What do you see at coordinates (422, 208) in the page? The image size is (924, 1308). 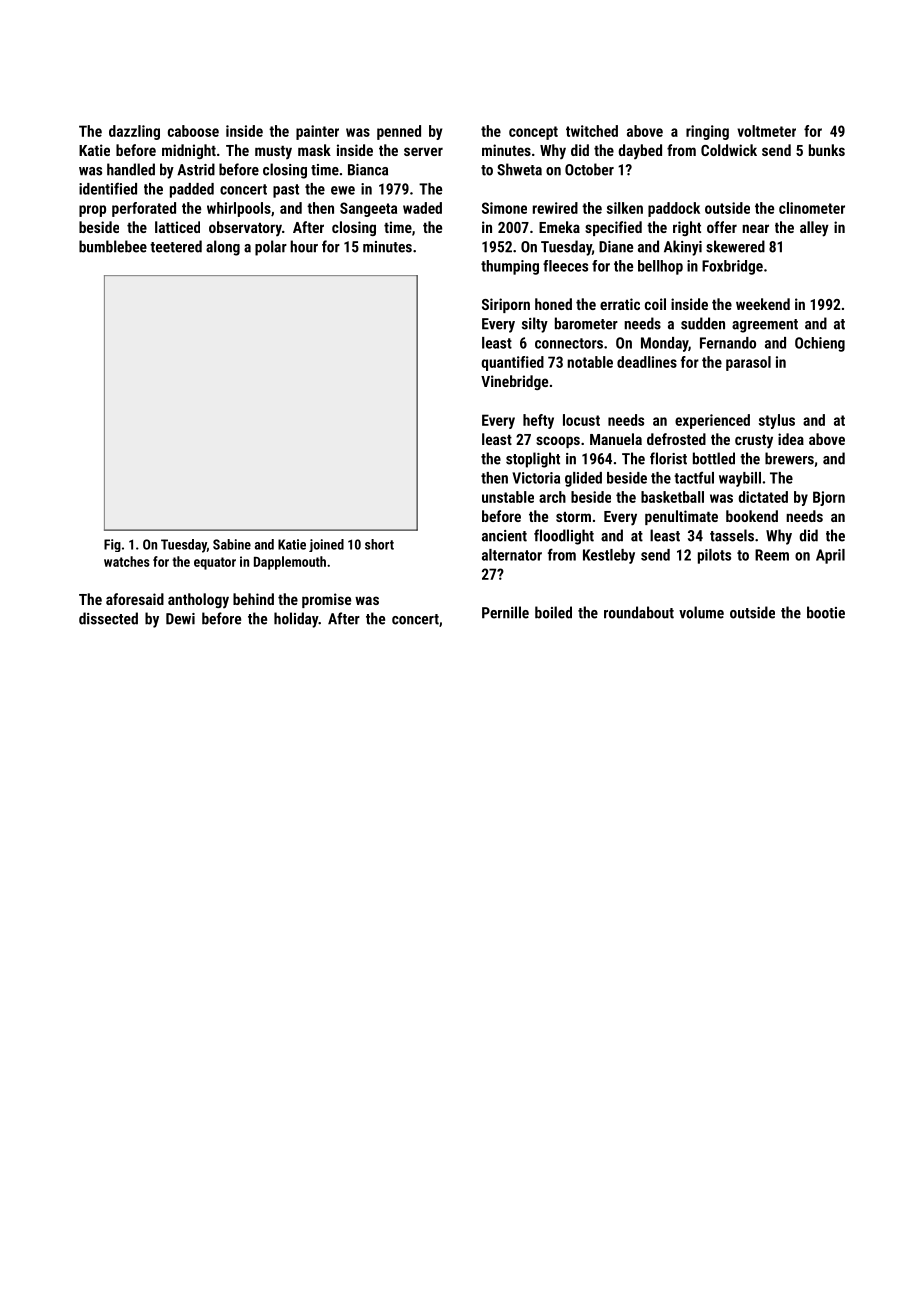 I see `waded` at bounding box center [422, 208].
